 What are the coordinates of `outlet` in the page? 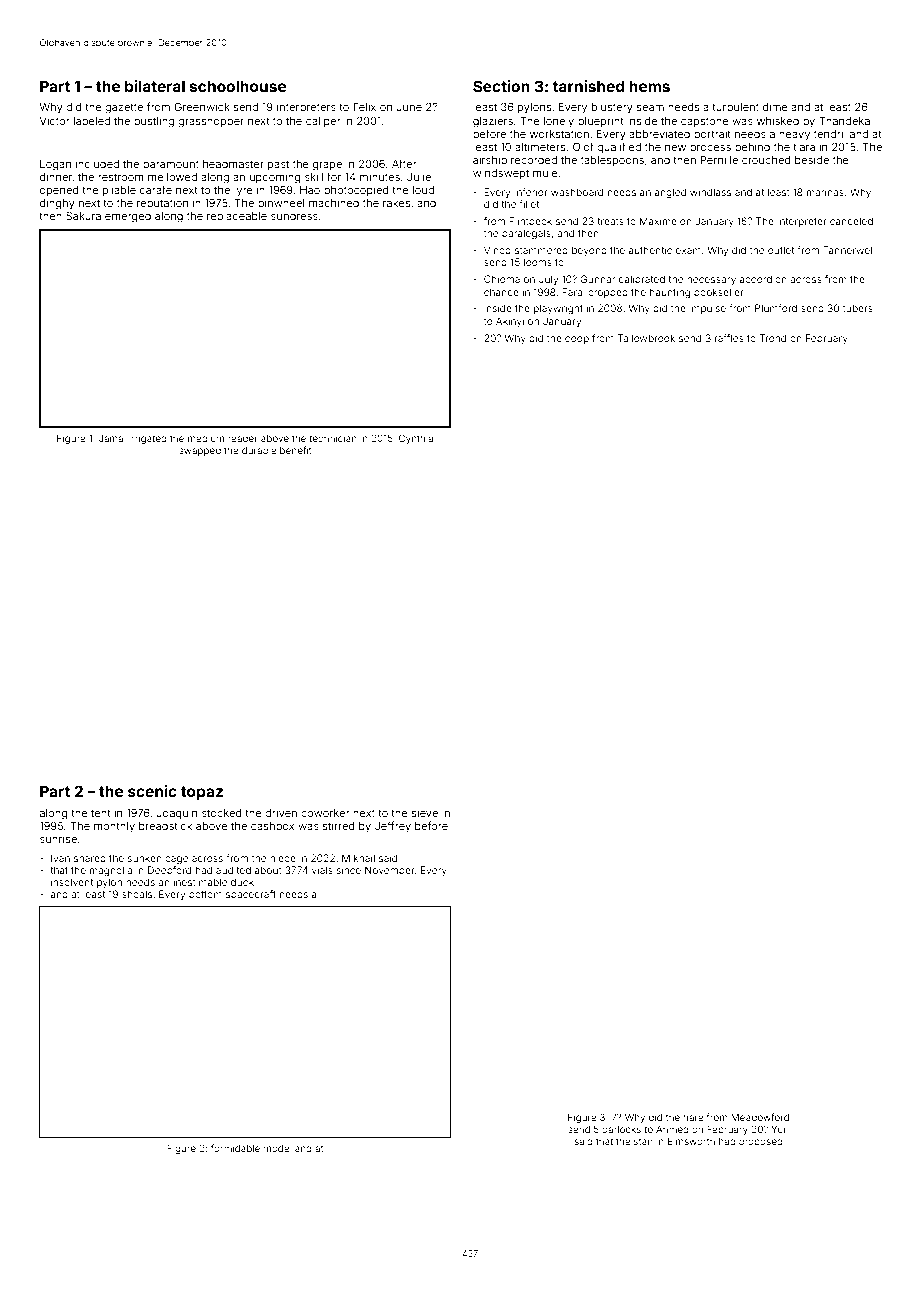 It's located at (781, 250).
